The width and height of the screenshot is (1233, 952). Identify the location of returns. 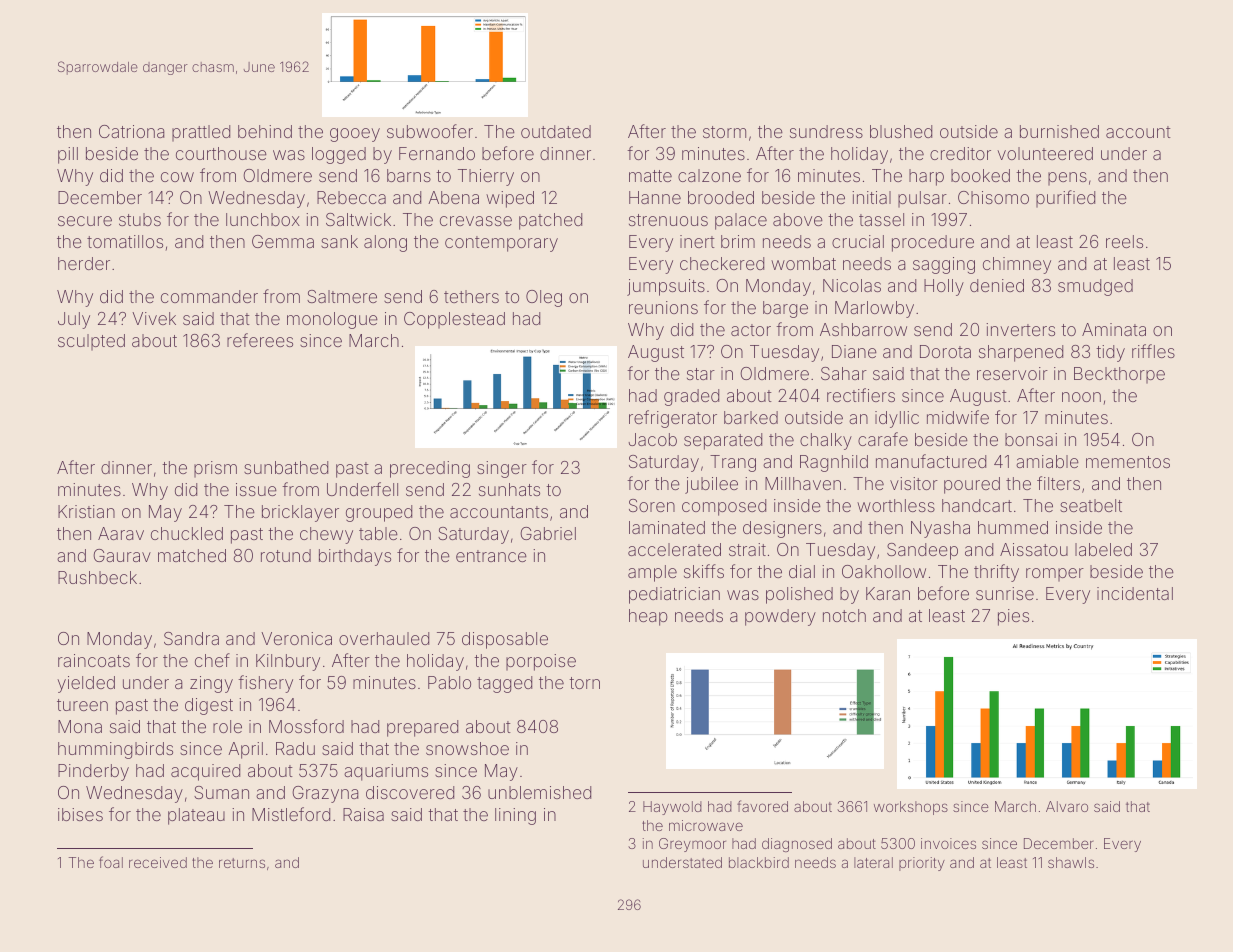
(242, 863).
